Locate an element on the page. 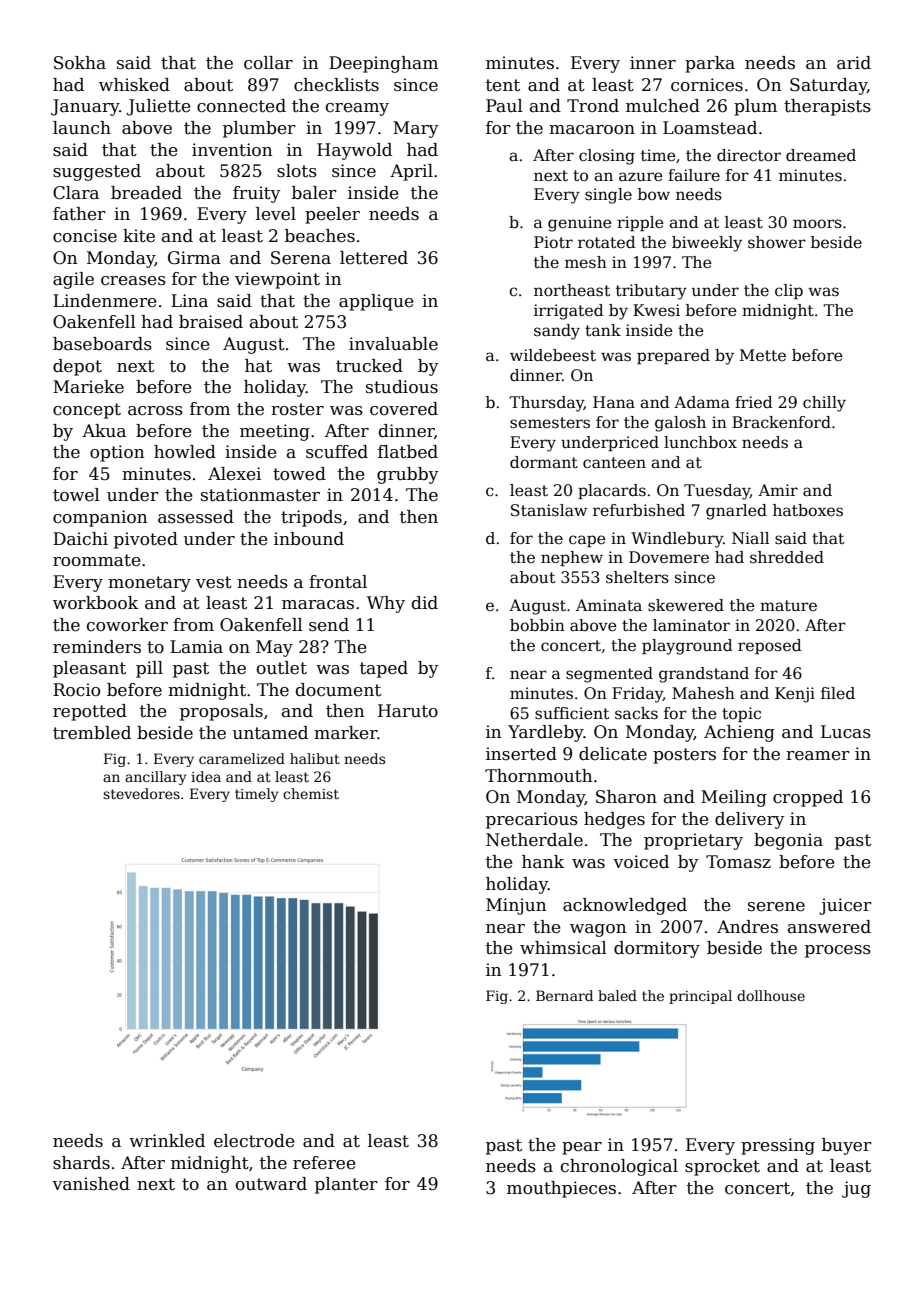  Netherdale is located at coordinates (534, 840).
